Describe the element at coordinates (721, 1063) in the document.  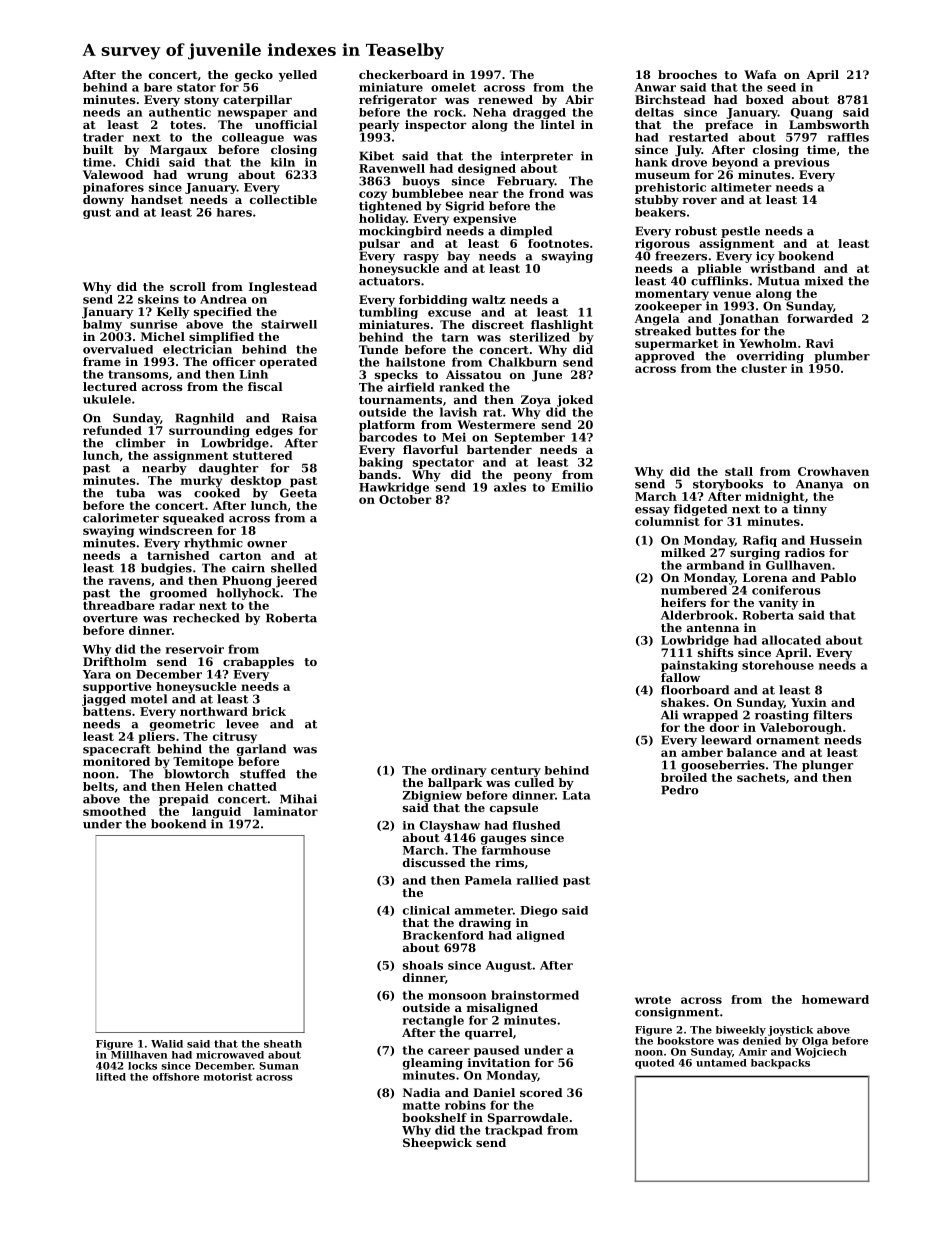
I see `untamed` at that location.
